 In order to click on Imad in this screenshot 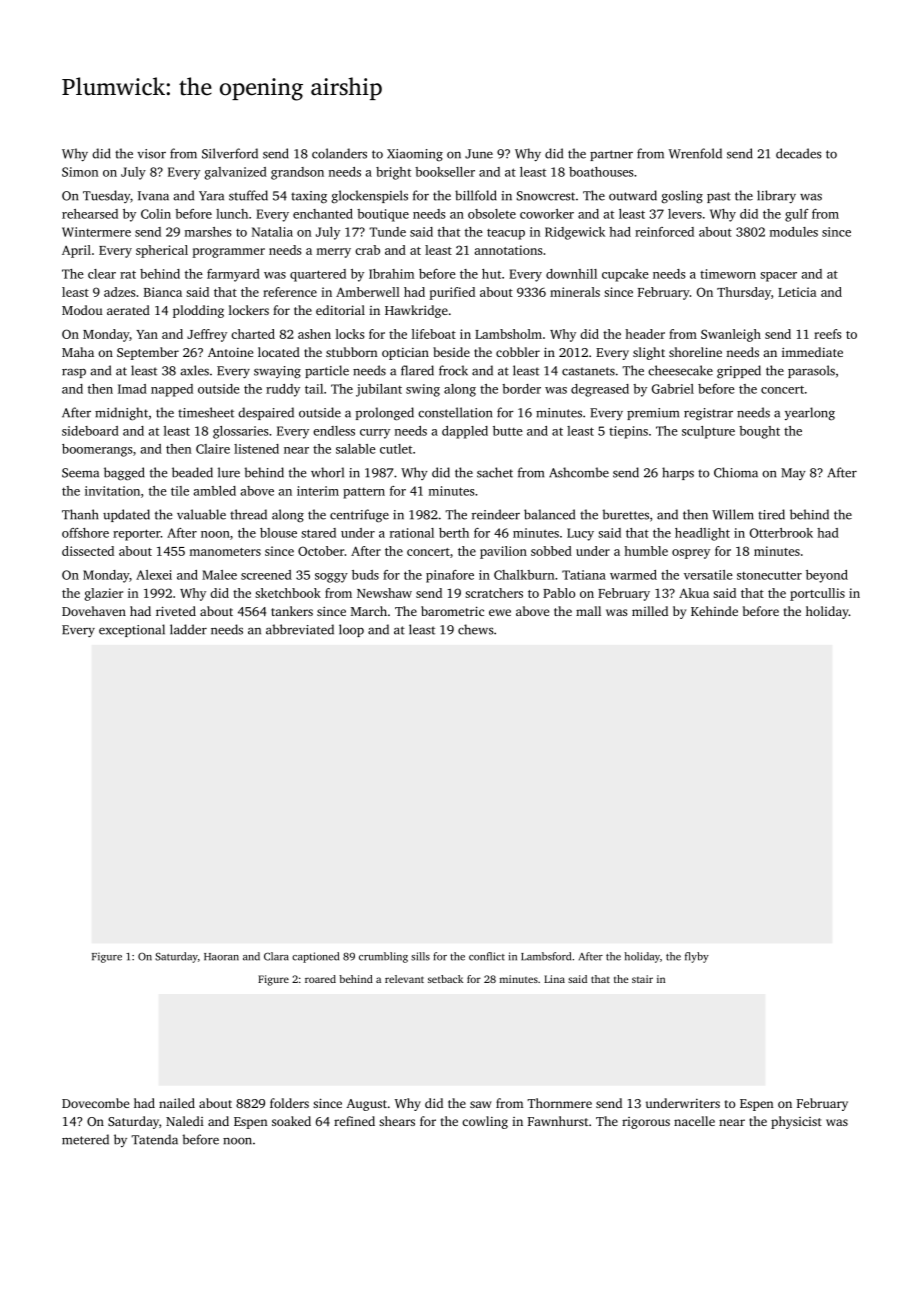, I will do `click(132, 389)`.
